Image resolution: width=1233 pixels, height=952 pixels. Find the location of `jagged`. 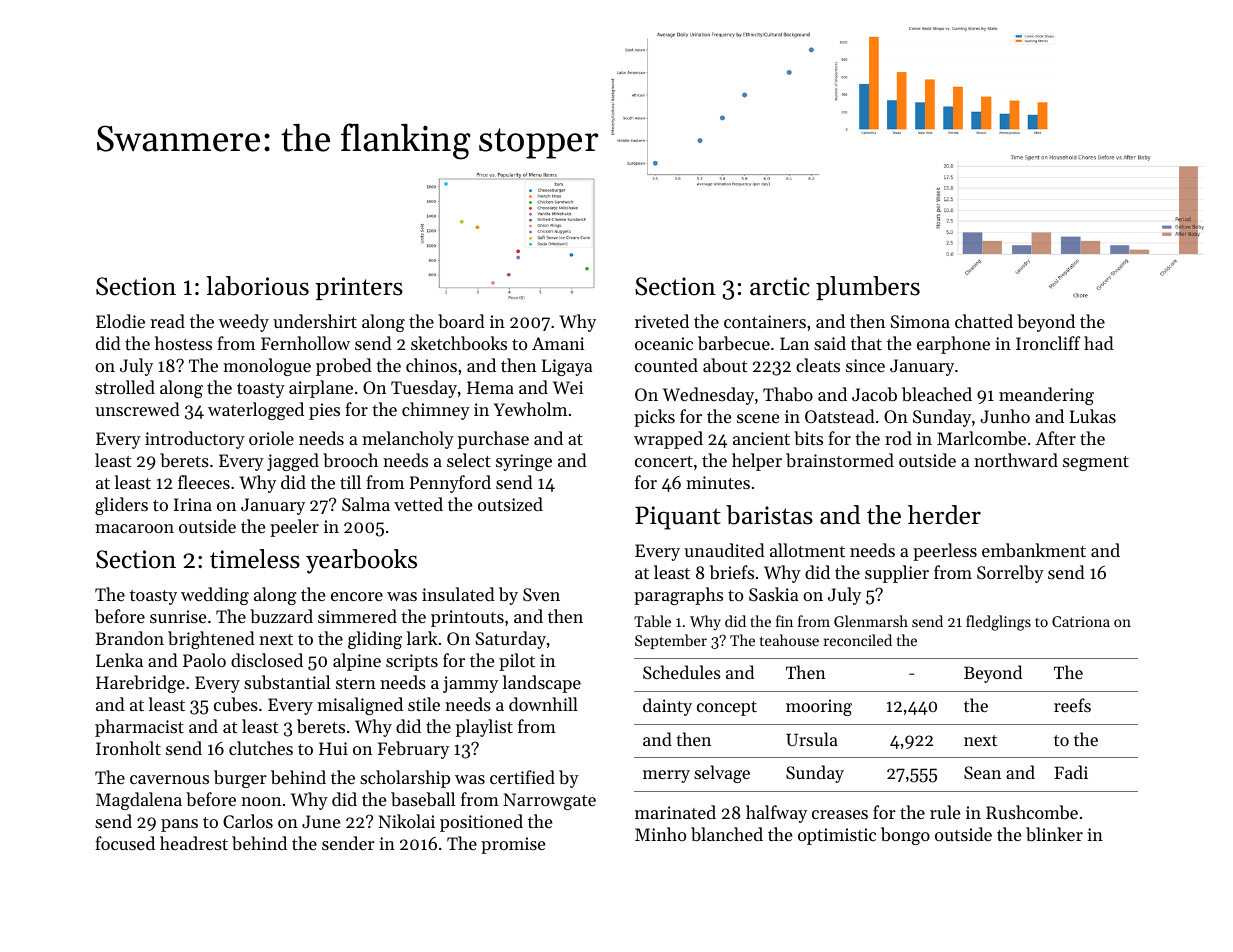

jagged is located at coordinates (293, 462).
